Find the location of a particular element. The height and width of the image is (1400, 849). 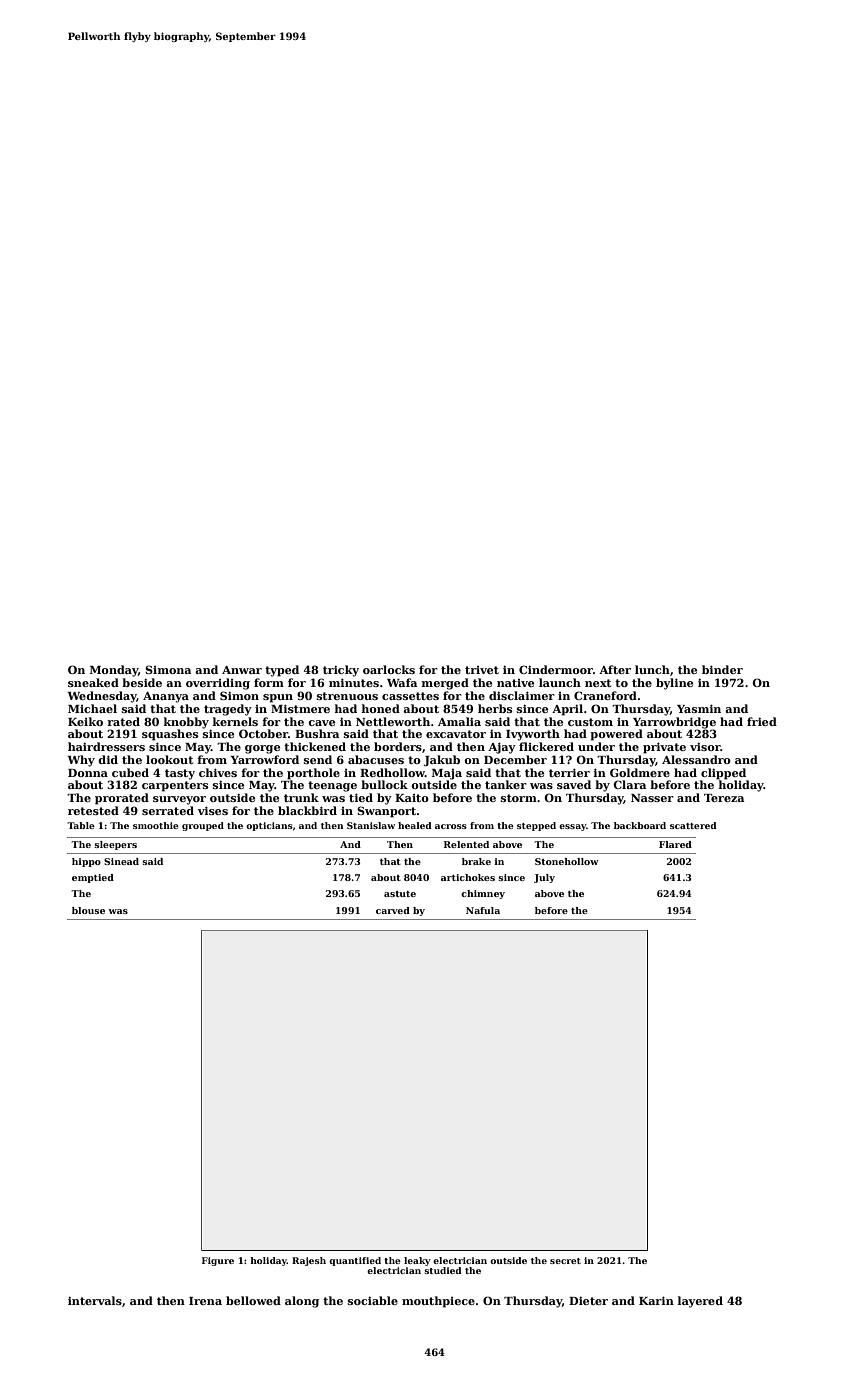

Figure is located at coordinates (218, 1261).
